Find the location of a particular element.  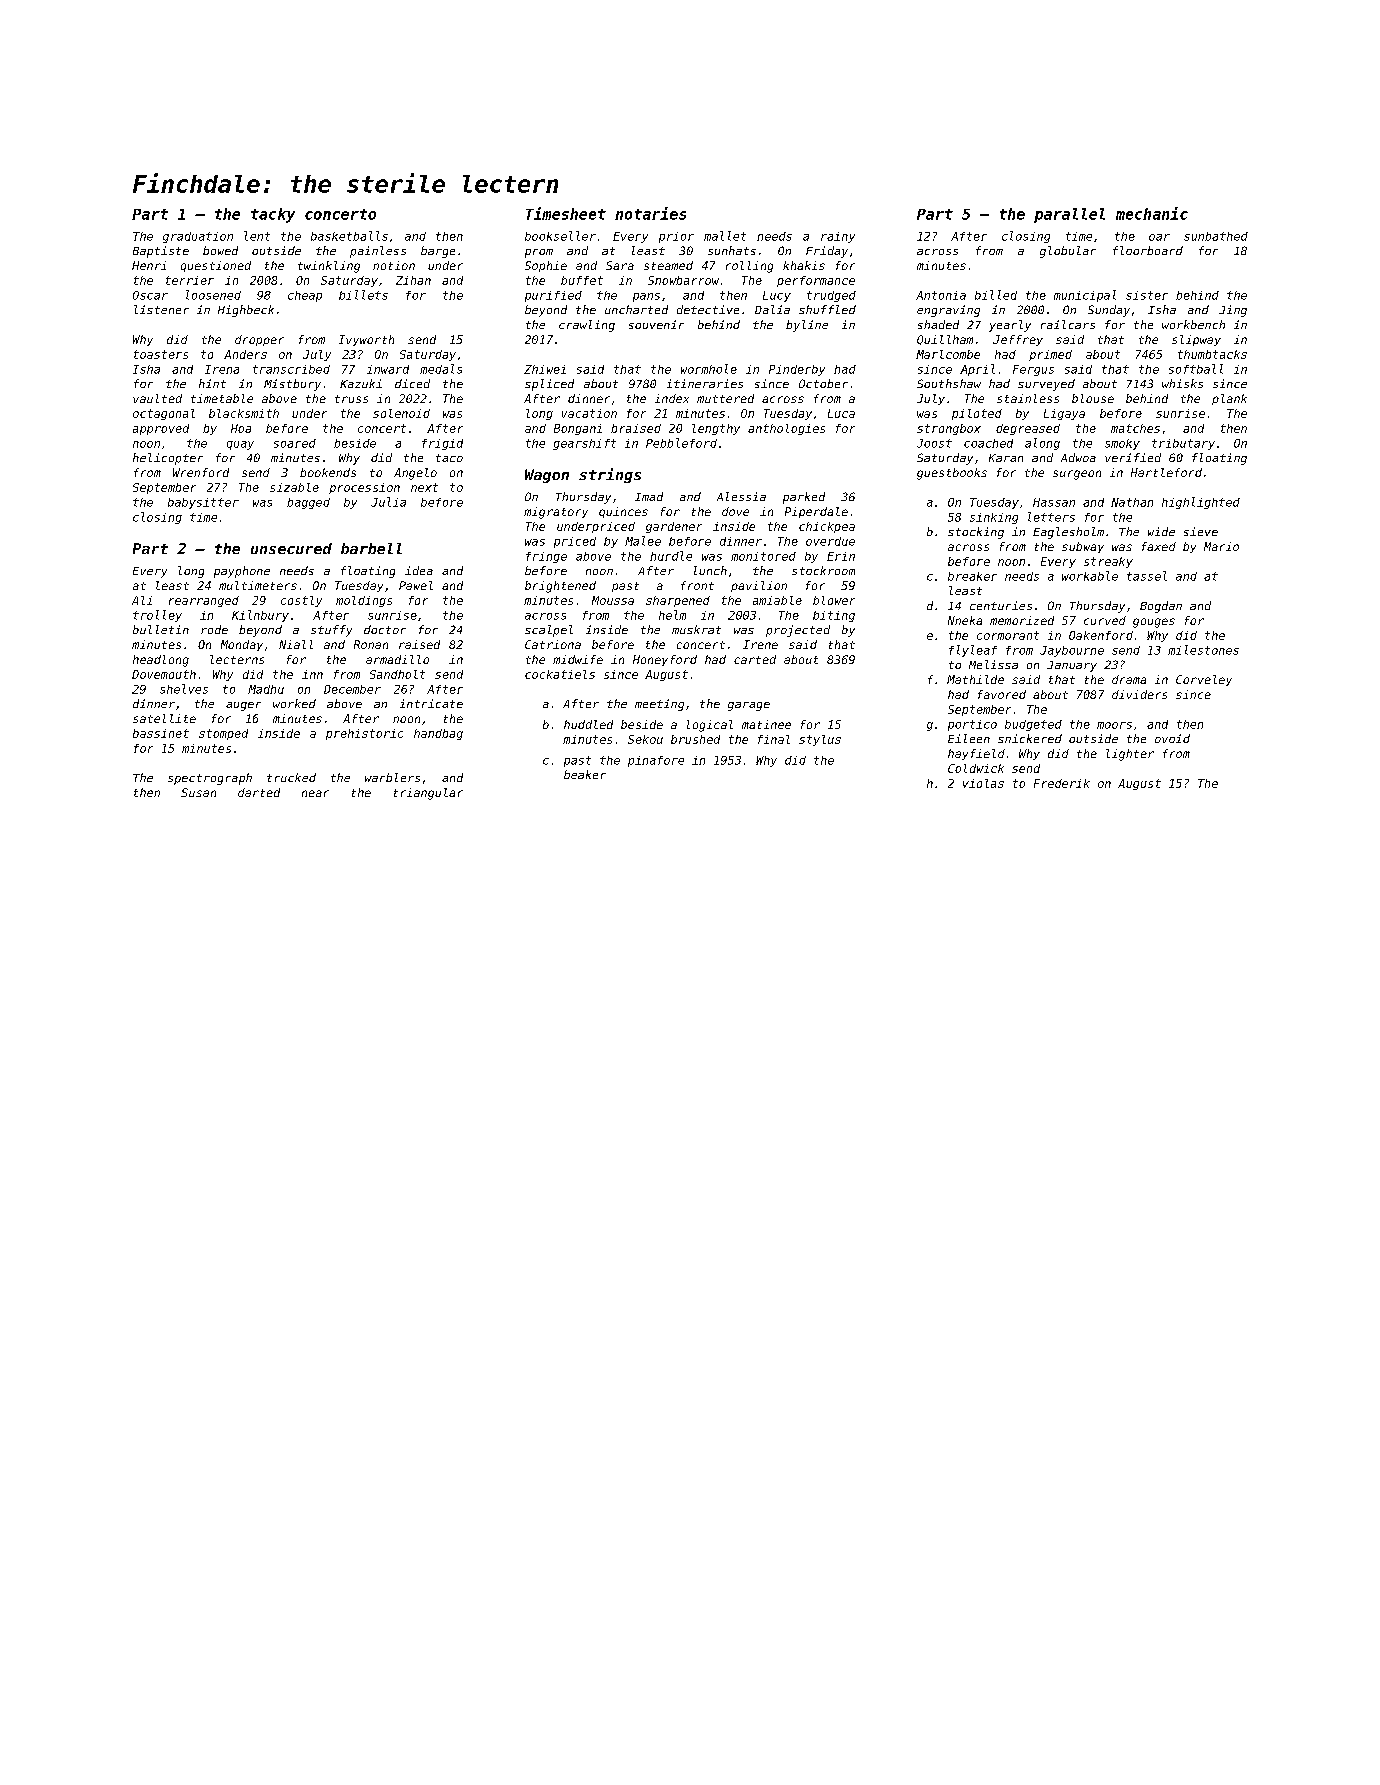

Irena is located at coordinates (222, 369).
